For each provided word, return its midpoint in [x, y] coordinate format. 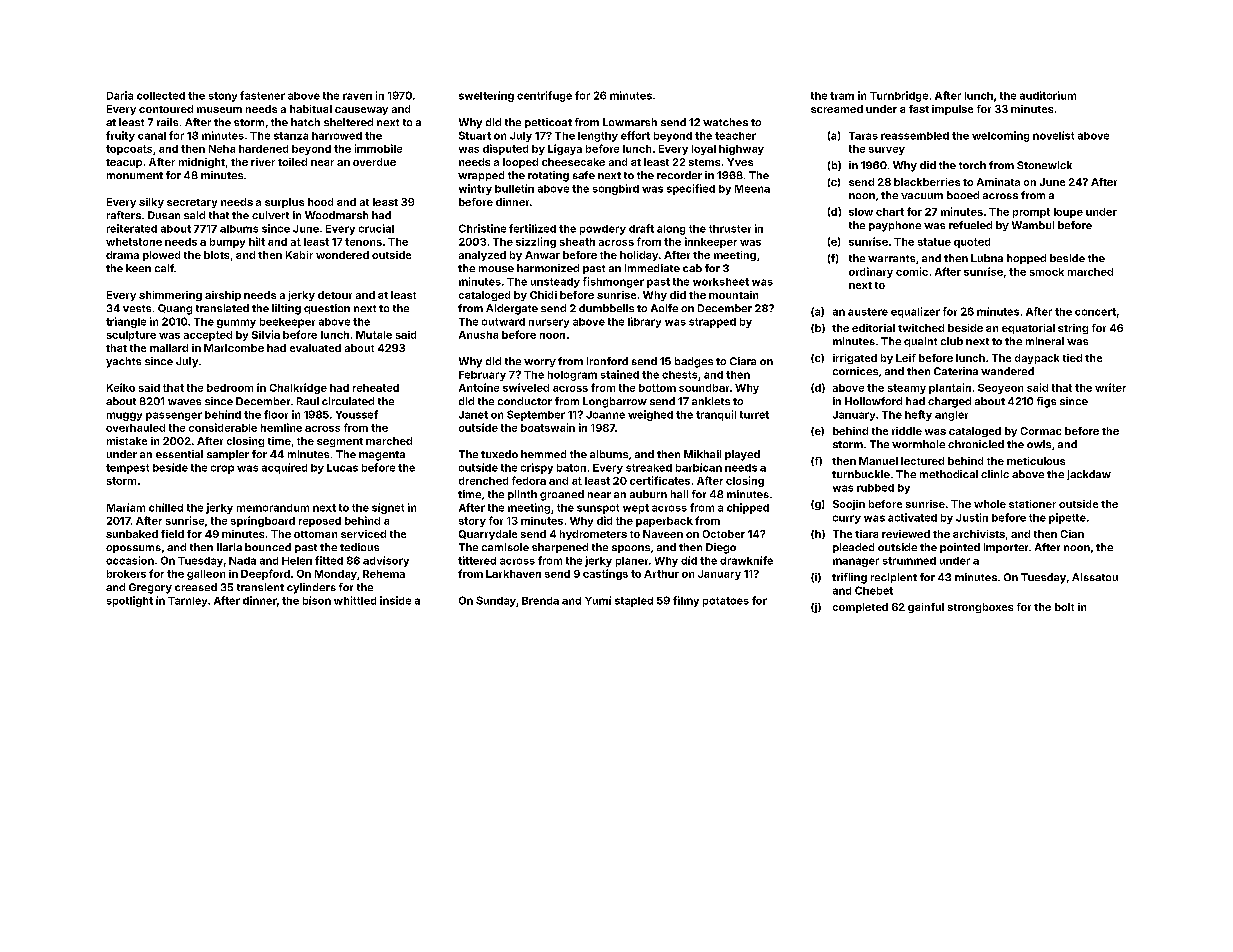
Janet [473, 415]
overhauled [135, 428]
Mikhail [702, 454]
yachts [123, 362]
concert [1095, 312]
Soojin [849, 505]
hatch [305, 122]
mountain [733, 295]
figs [1046, 402]
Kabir [299, 255]
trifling [849, 578]
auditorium [1048, 95]
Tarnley [187, 602]
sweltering [486, 96]
